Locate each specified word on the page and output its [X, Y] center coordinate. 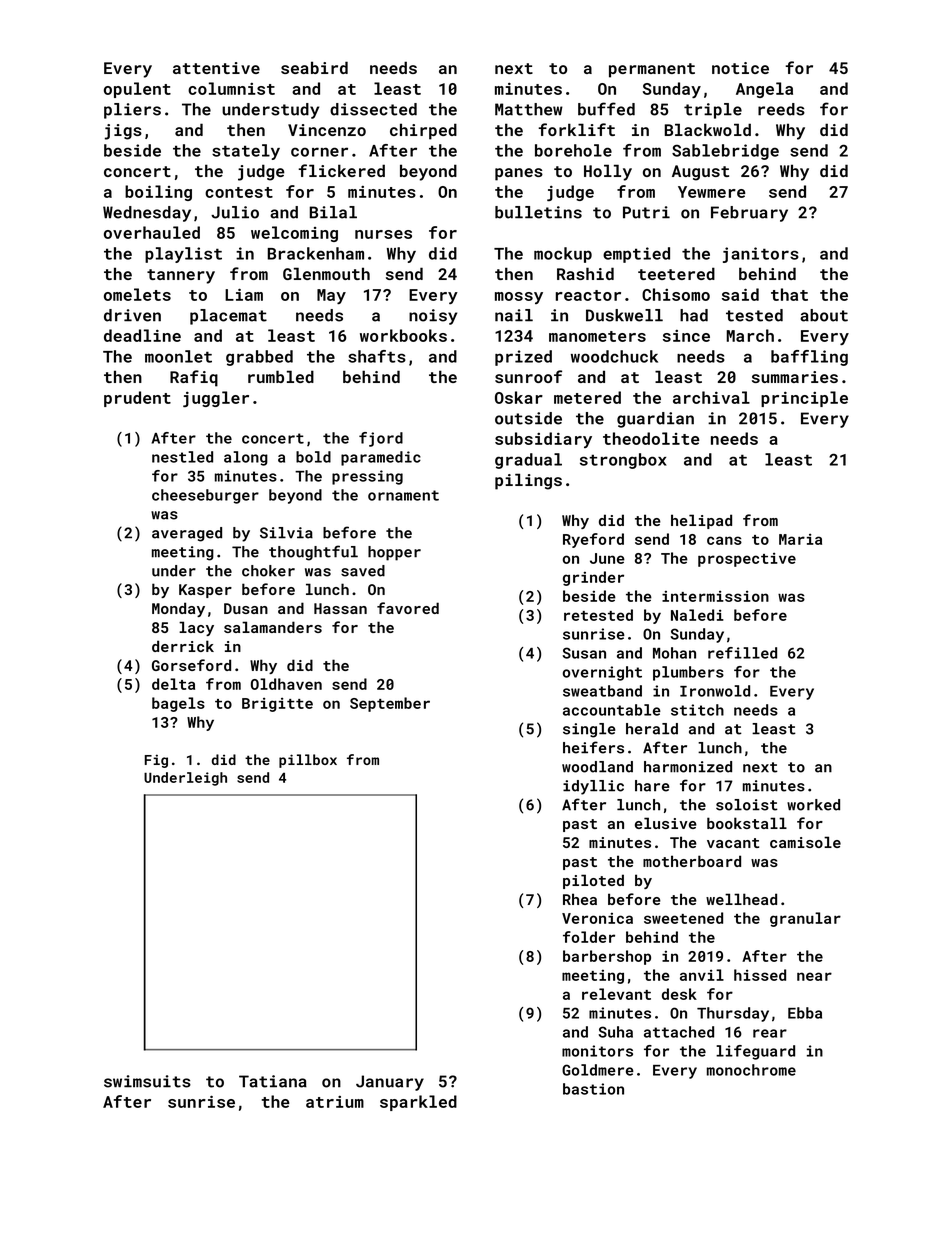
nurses [383, 234]
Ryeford [593, 540]
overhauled [152, 232]
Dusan [246, 608]
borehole [573, 150]
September [390, 704]
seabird [314, 67]
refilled [742, 653]
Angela [764, 90]
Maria [800, 539]
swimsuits [147, 1081]
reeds [781, 109]
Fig [156, 761]
